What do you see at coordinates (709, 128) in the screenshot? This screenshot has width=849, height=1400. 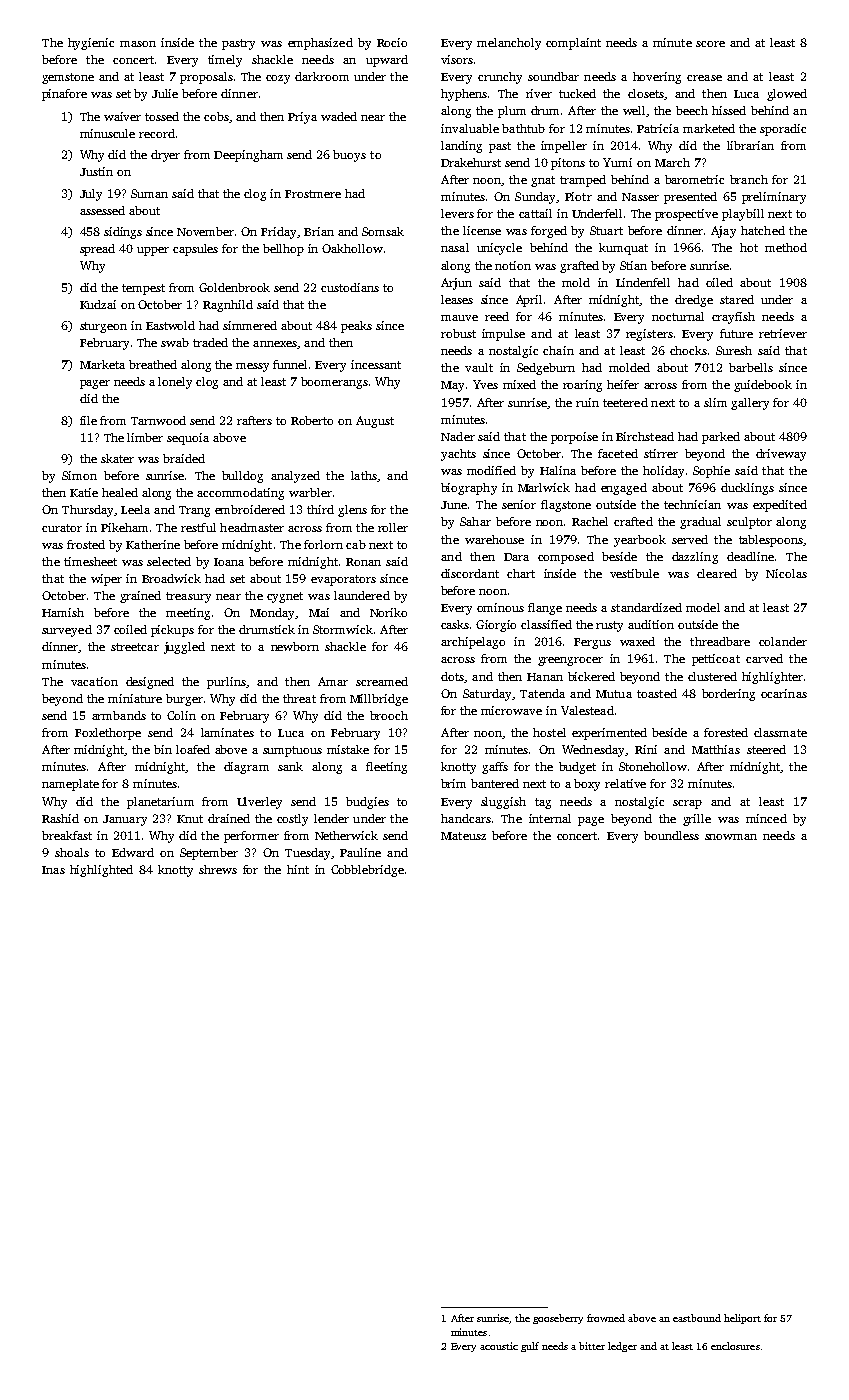 I see `marketed` at bounding box center [709, 128].
